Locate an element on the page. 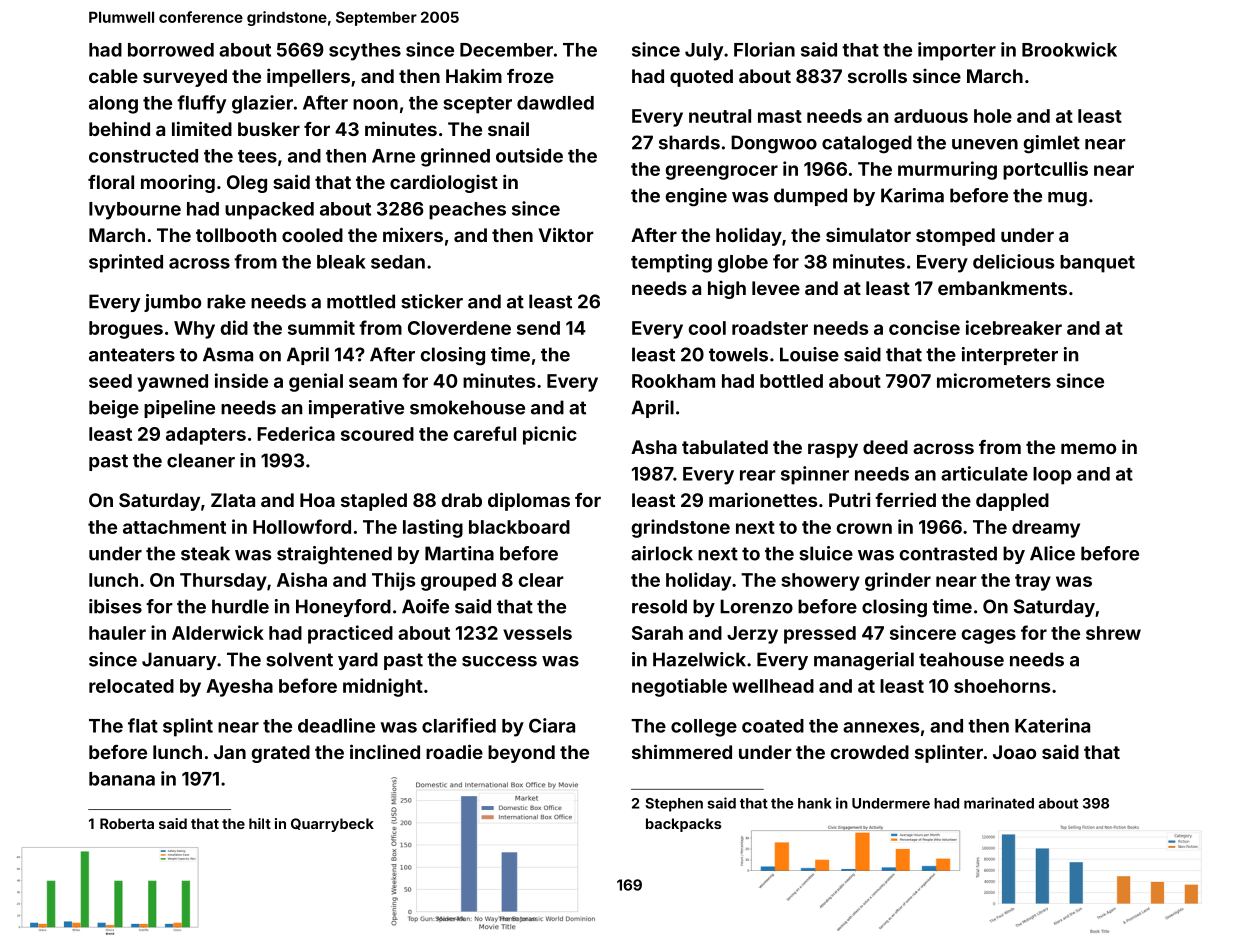 This image has width=1233, height=952. mast is located at coordinates (780, 116).
